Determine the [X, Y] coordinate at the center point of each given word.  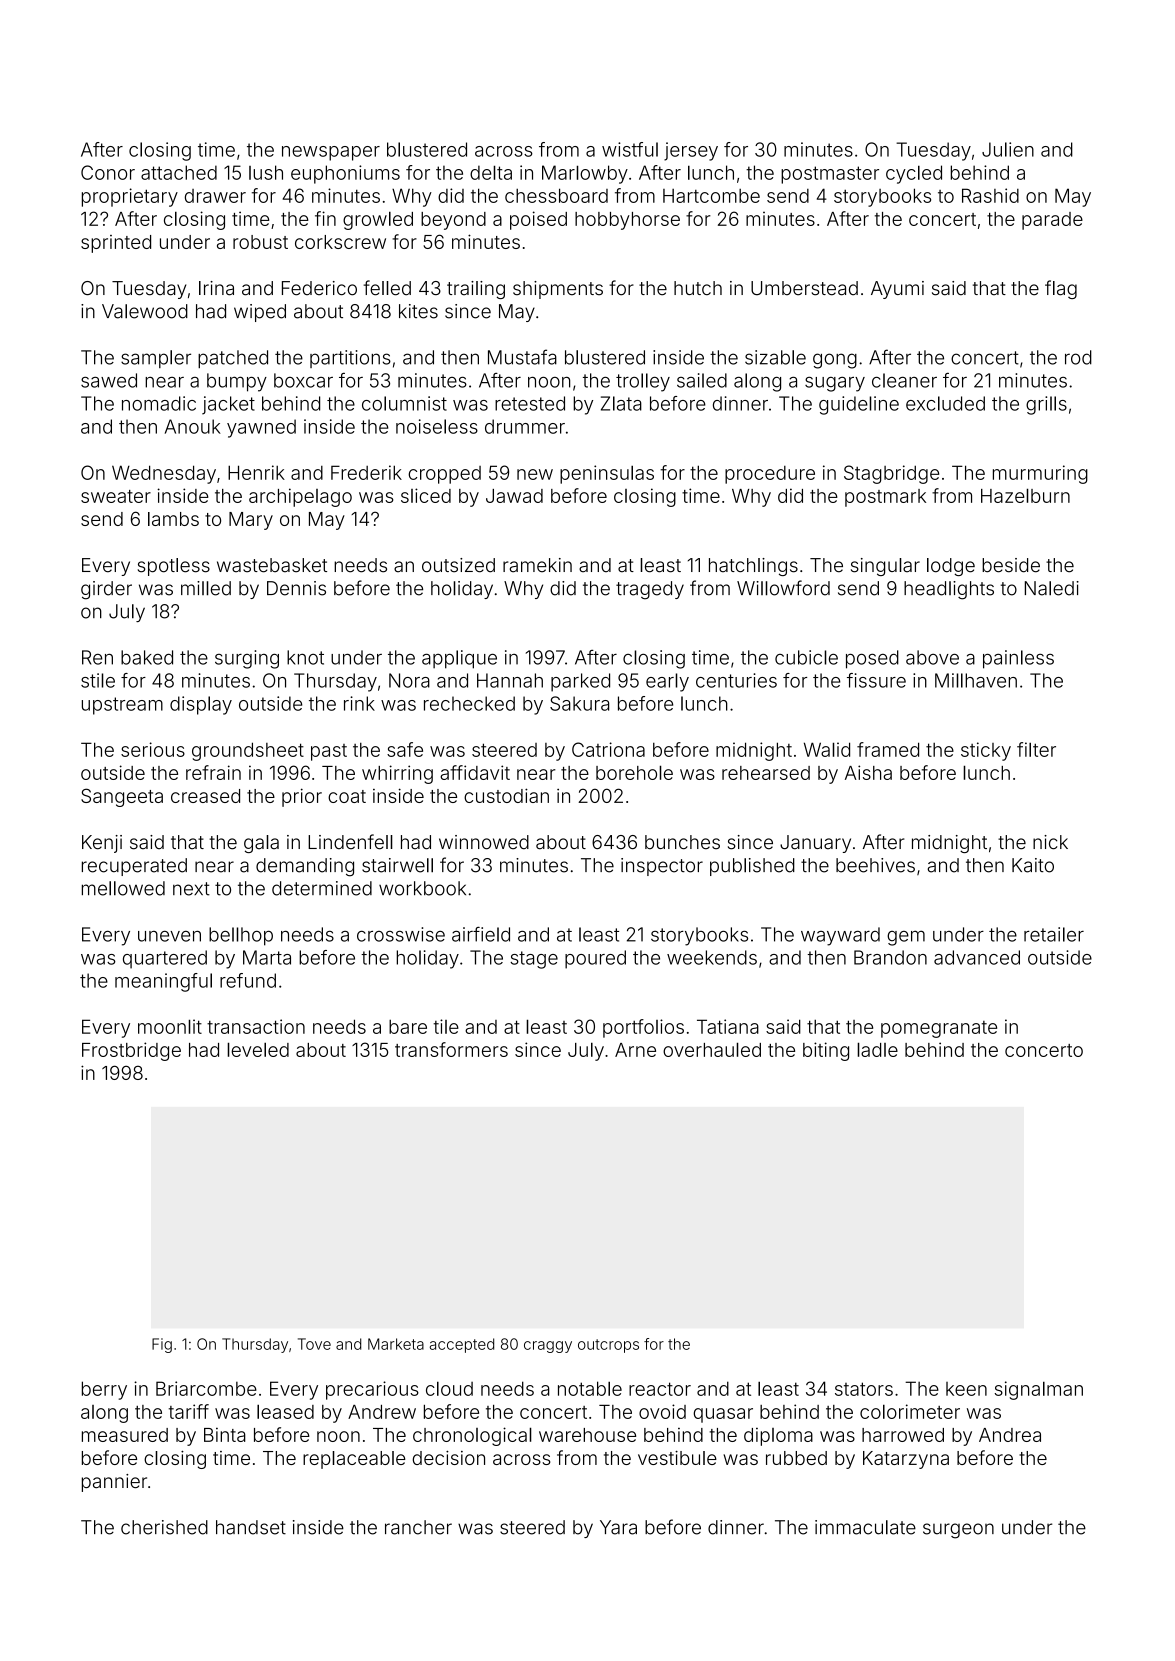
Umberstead [804, 288]
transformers [451, 1049]
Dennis [296, 588]
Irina [216, 288]
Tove [314, 1344]
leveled [258, 1049]
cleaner [904, 380]
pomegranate [939, 1029]
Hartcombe [711, 196]
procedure [770, 475]
